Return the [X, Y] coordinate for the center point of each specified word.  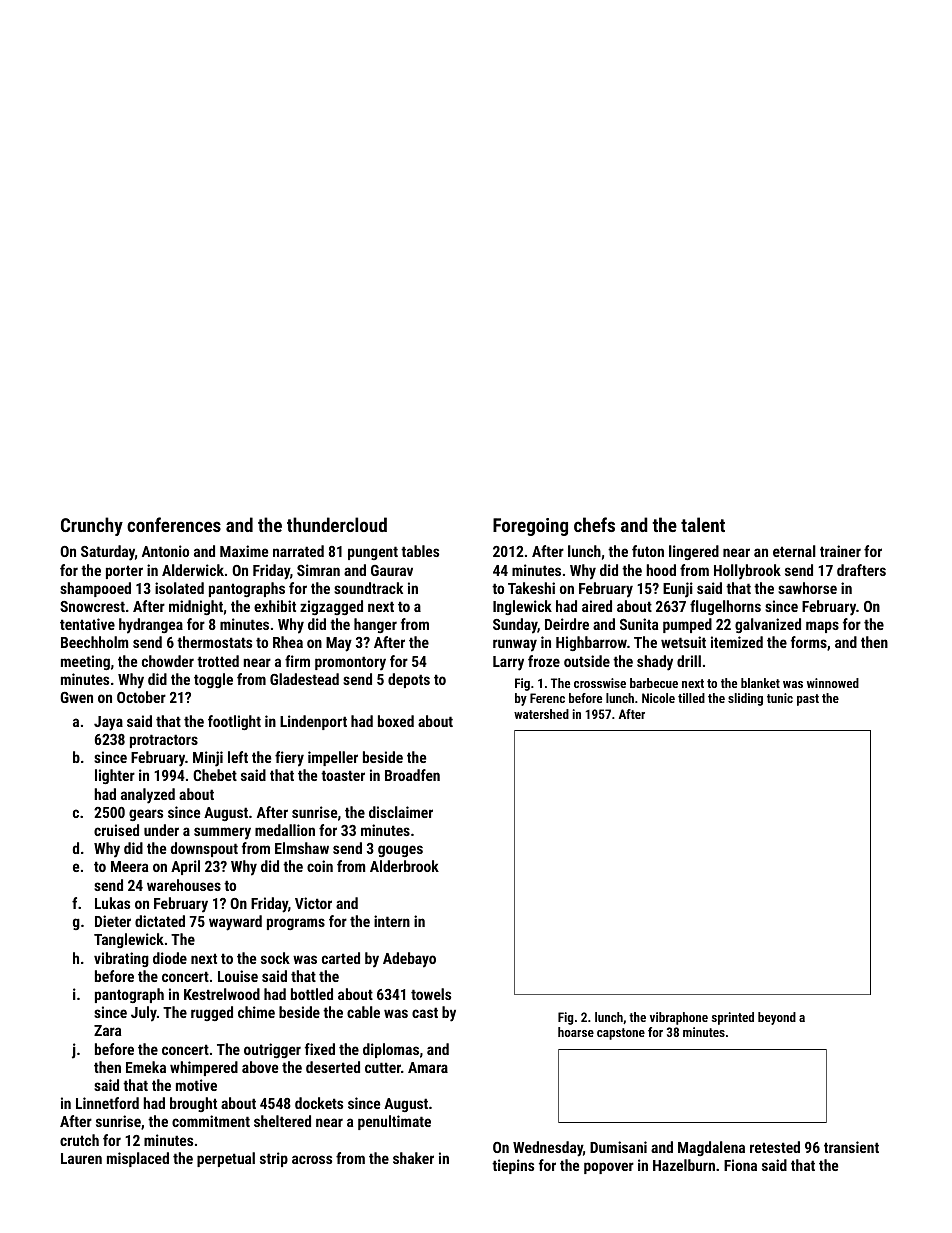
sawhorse [807, 588]
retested [775, 1147]
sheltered [282, 1121]
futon [648, 551]
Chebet [215, 775]
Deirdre [567, 624]
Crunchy [92, 526]
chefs [594, 524]
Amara [428, 1067]
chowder [168, 661]
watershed [541, 714]
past [808, 700]
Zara [107, 1030]
